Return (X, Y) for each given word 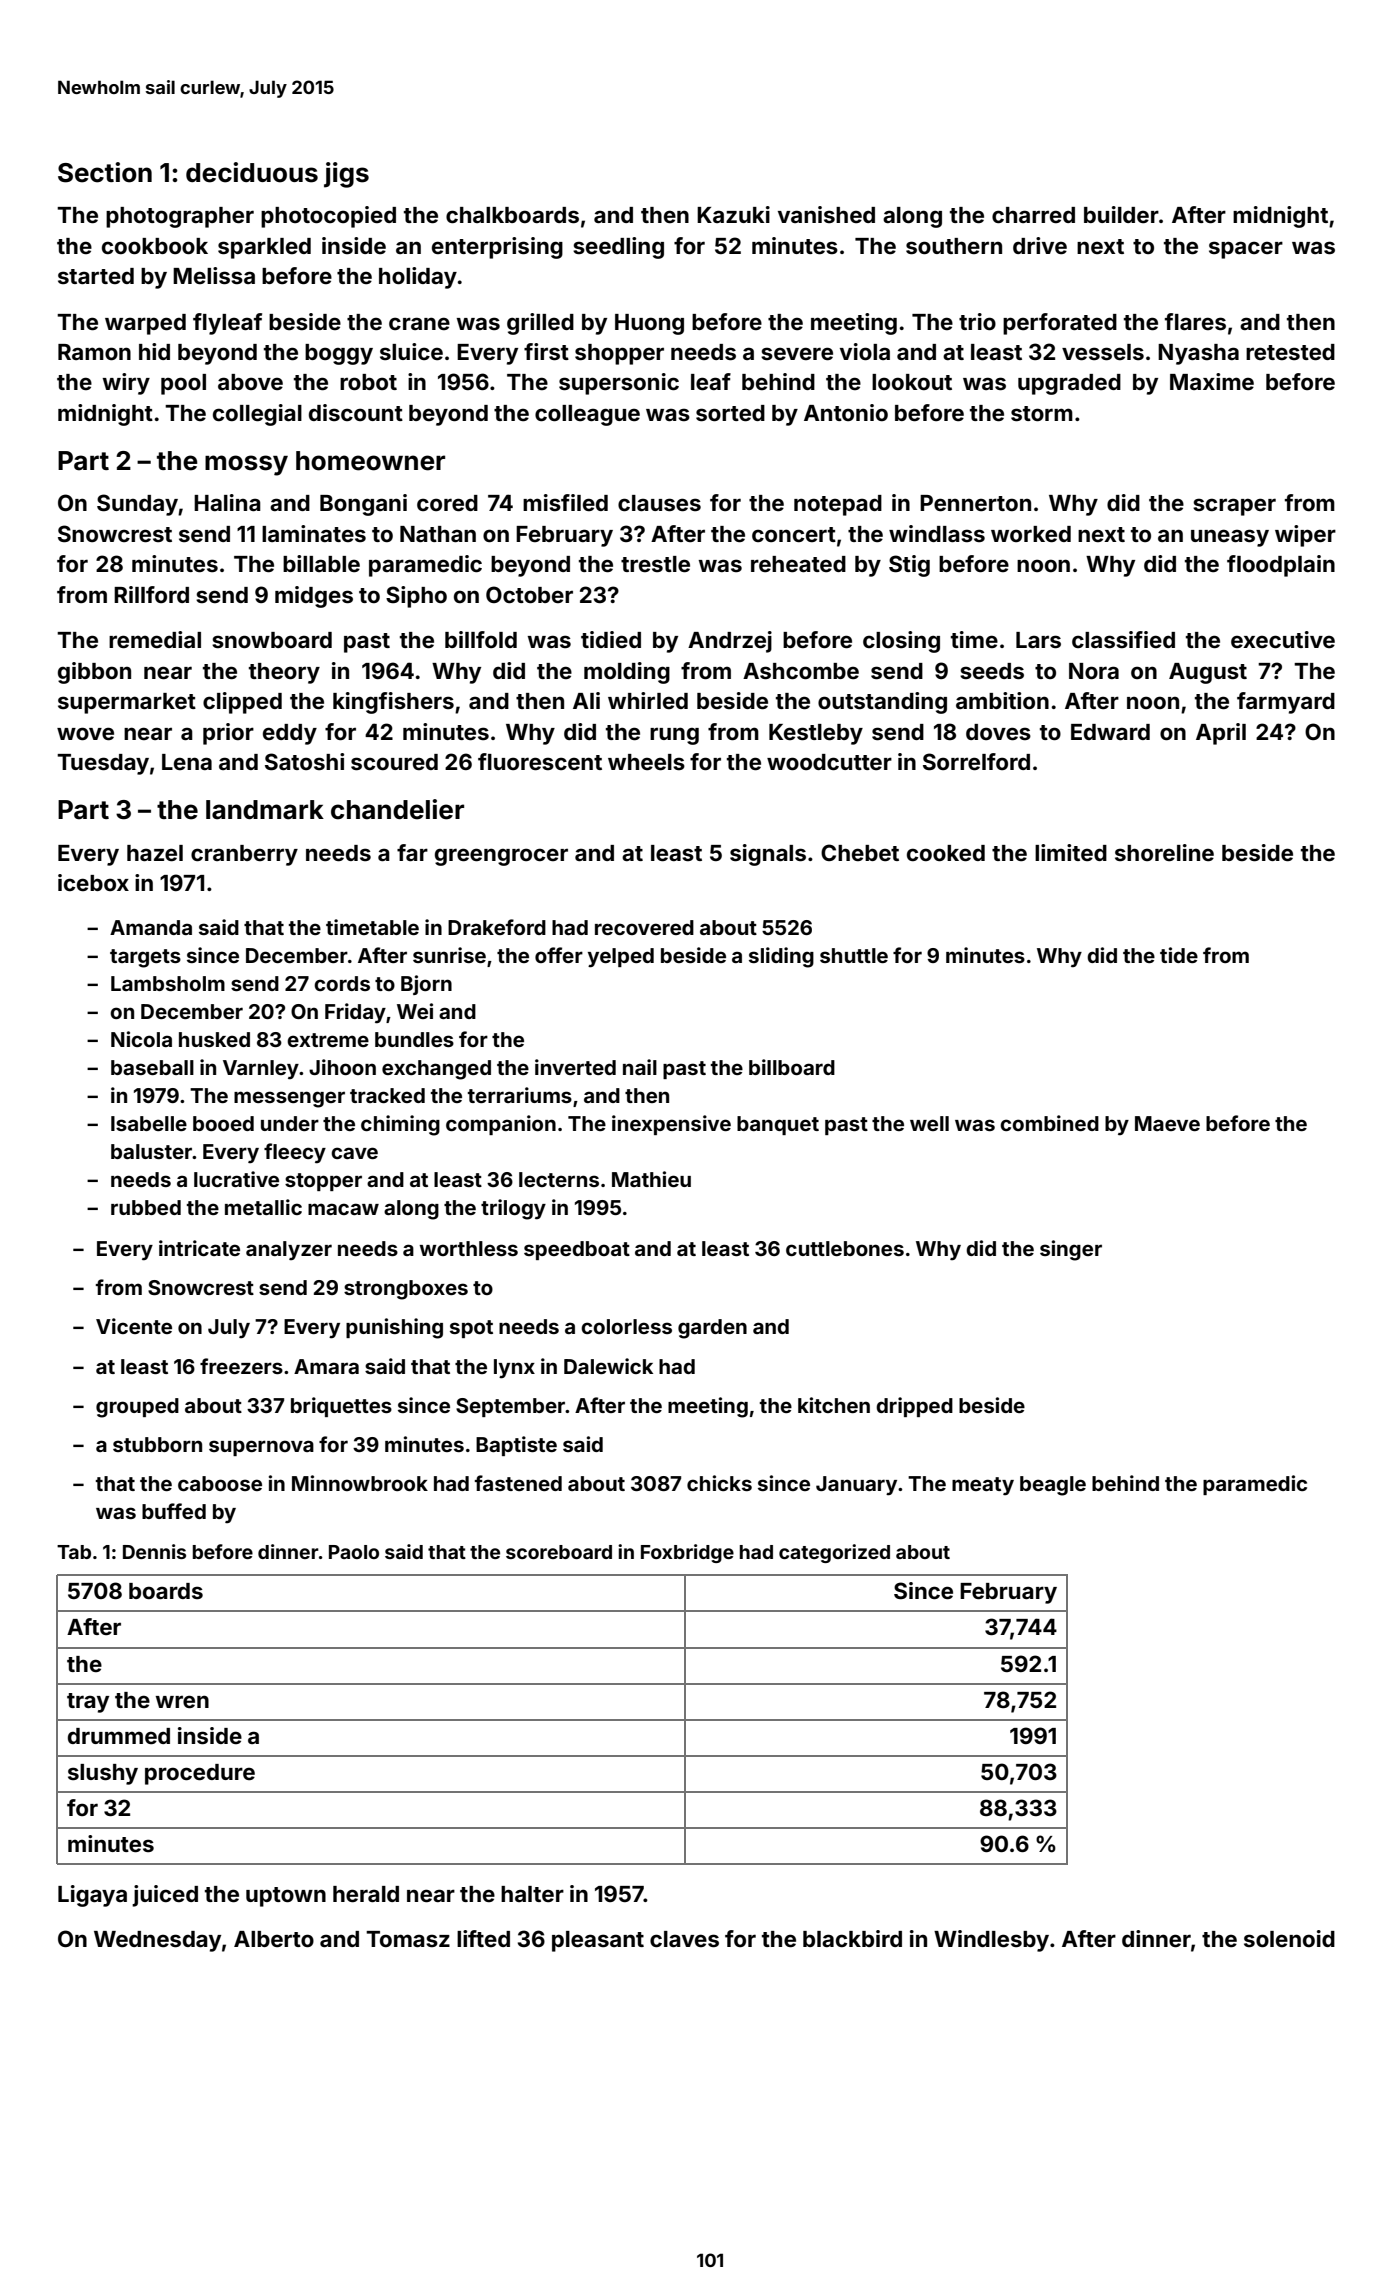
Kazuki (733, 214)
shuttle (854, 955)
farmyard (1286, 703)
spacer (1246, 250)
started (96, 276)
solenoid (1289, 1938)
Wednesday (157, 1941)
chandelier (397, 809)
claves (684, 1939)
